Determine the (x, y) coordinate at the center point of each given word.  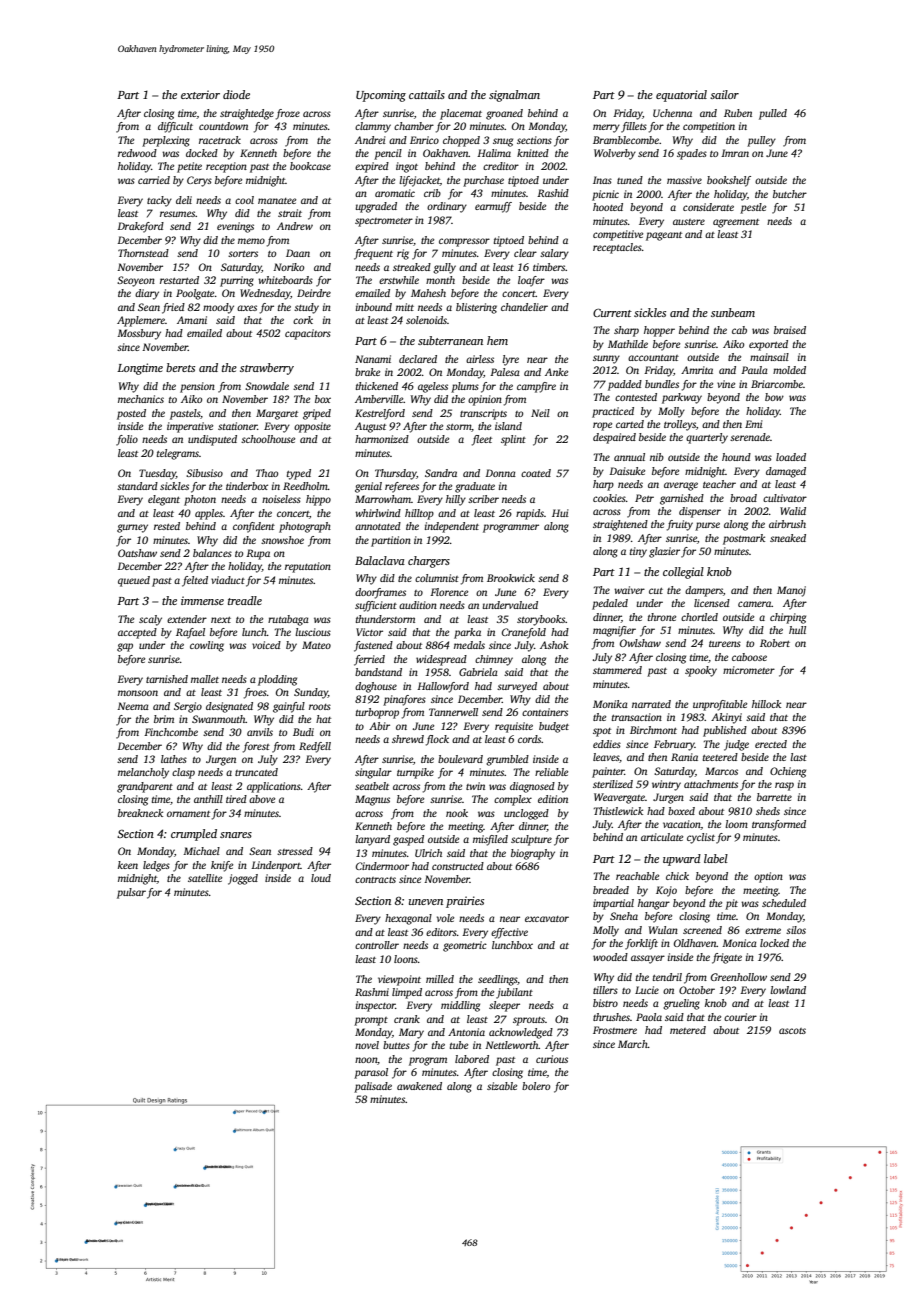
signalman (514, 96)
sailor (724, 94)
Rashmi (372, 992)
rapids (530, 514)
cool (244, 200)
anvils (260, 732)
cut (656, 591)
